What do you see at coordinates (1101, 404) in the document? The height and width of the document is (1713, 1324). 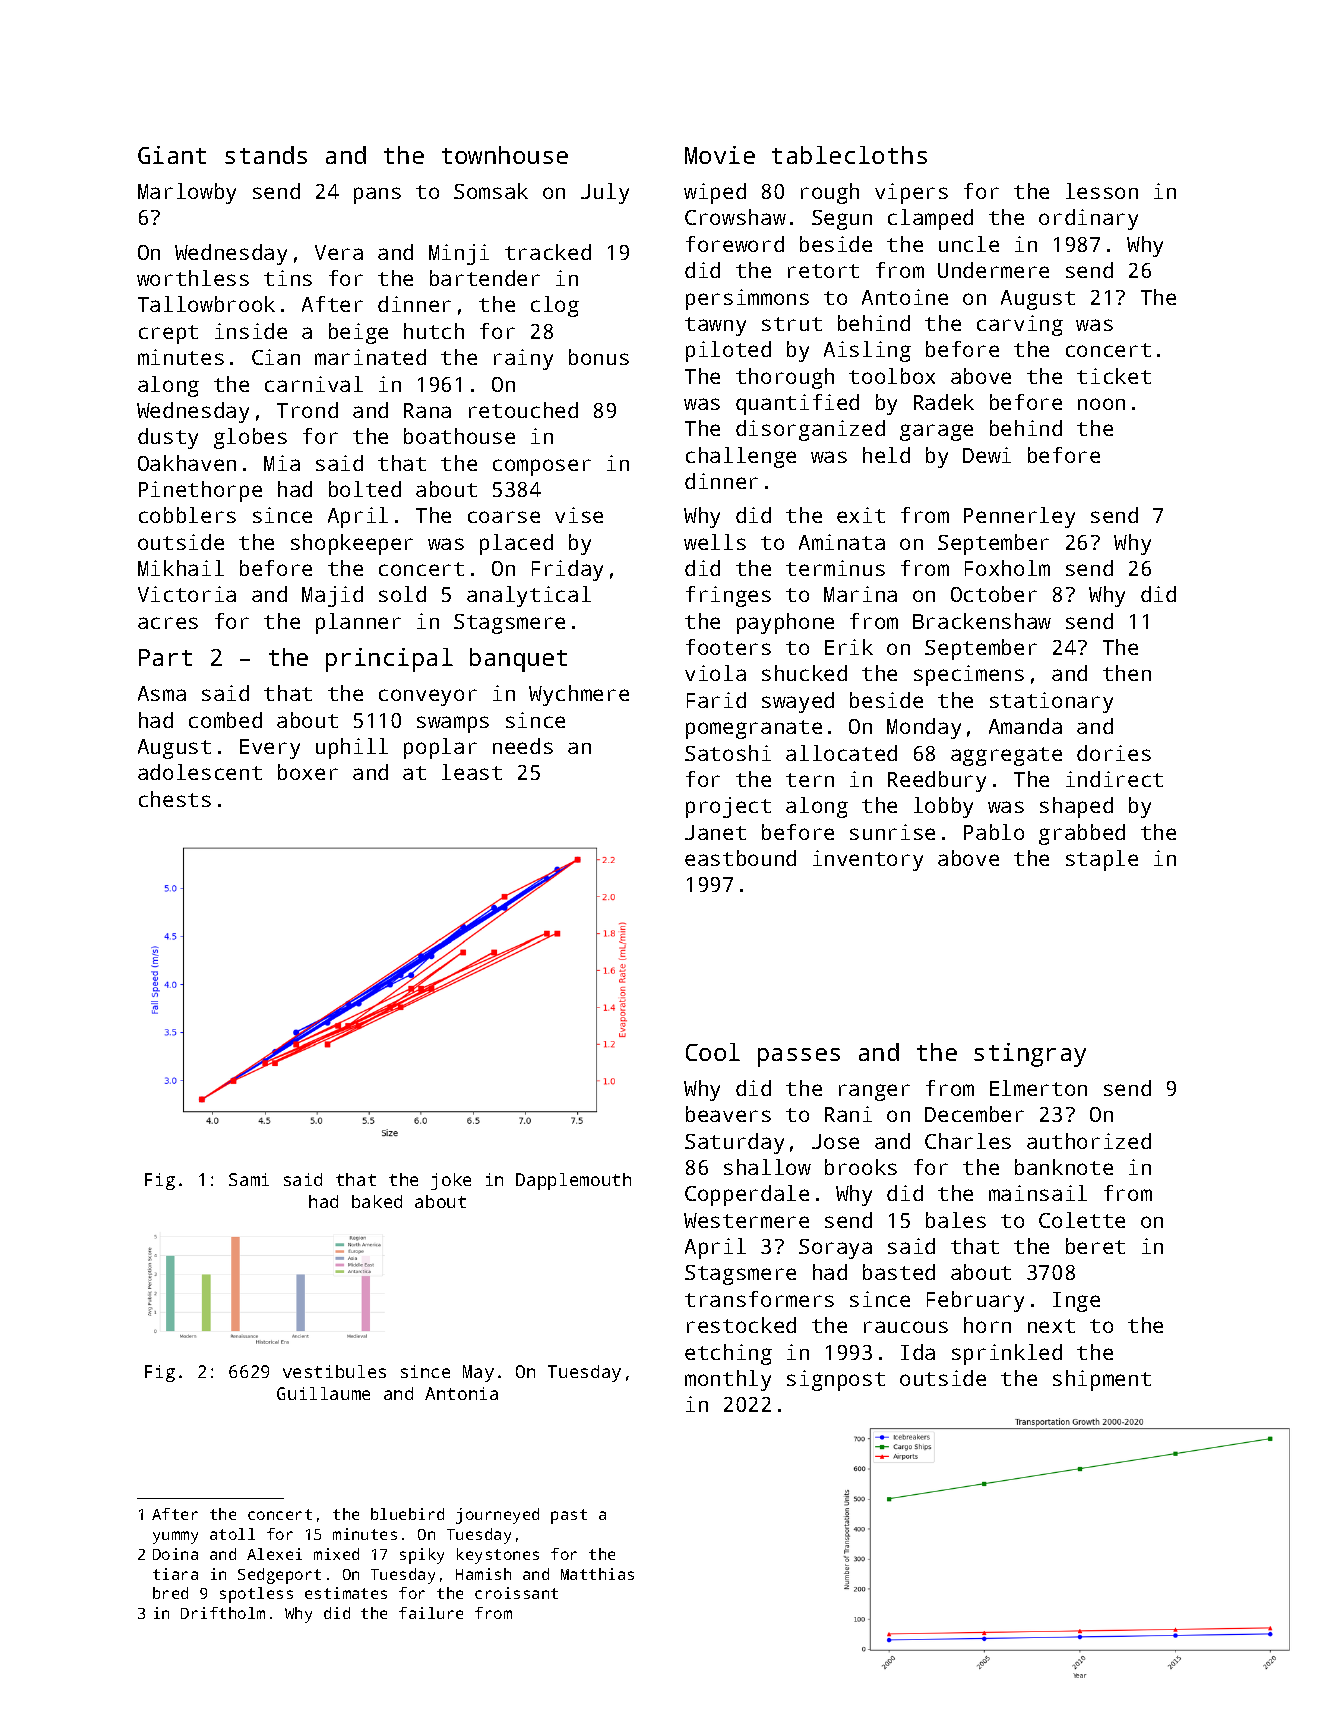 I see `noon` at bounding box center [1101, 404].
